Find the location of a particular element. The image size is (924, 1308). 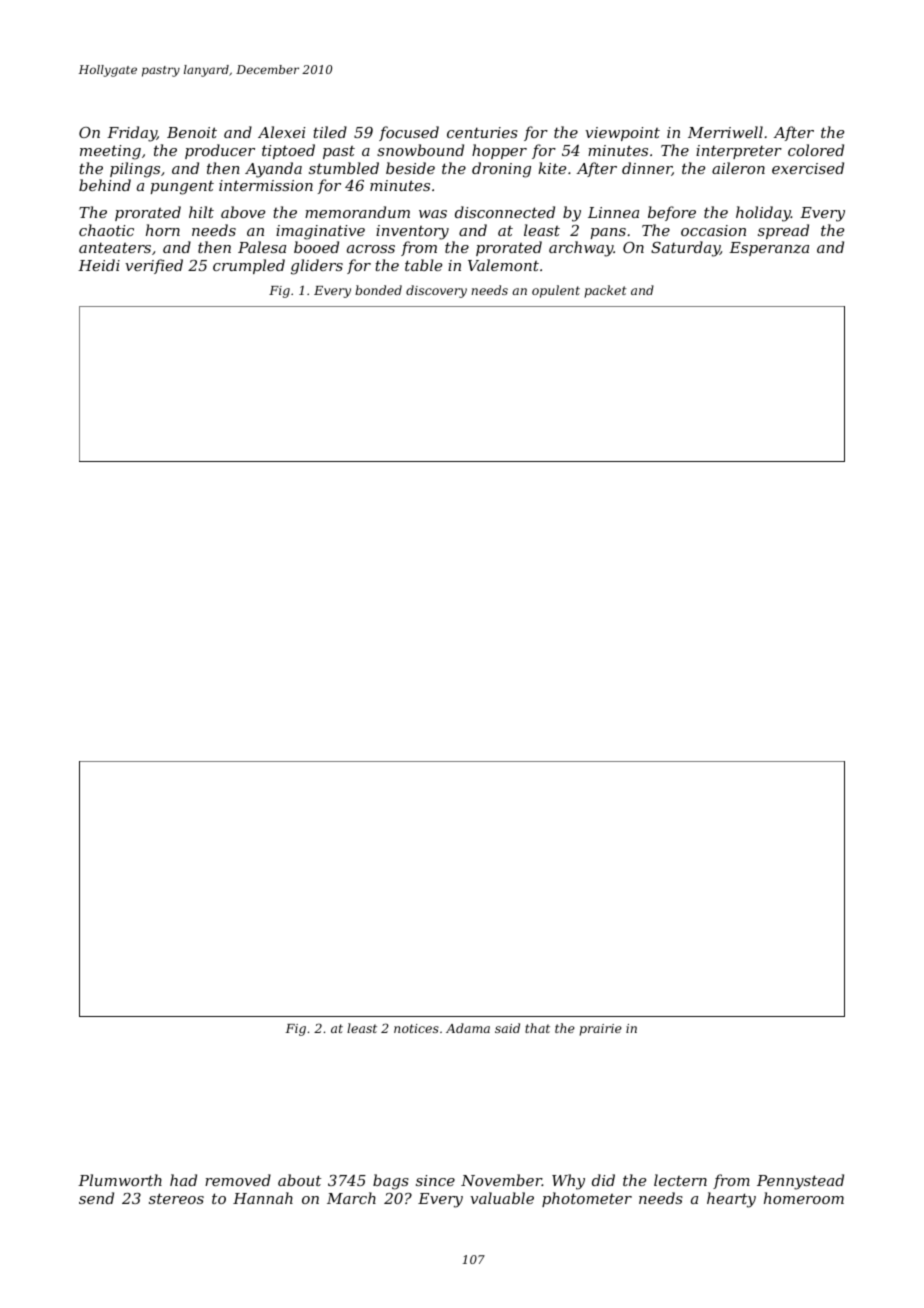

exercised is located at coordinates (808, 168).
